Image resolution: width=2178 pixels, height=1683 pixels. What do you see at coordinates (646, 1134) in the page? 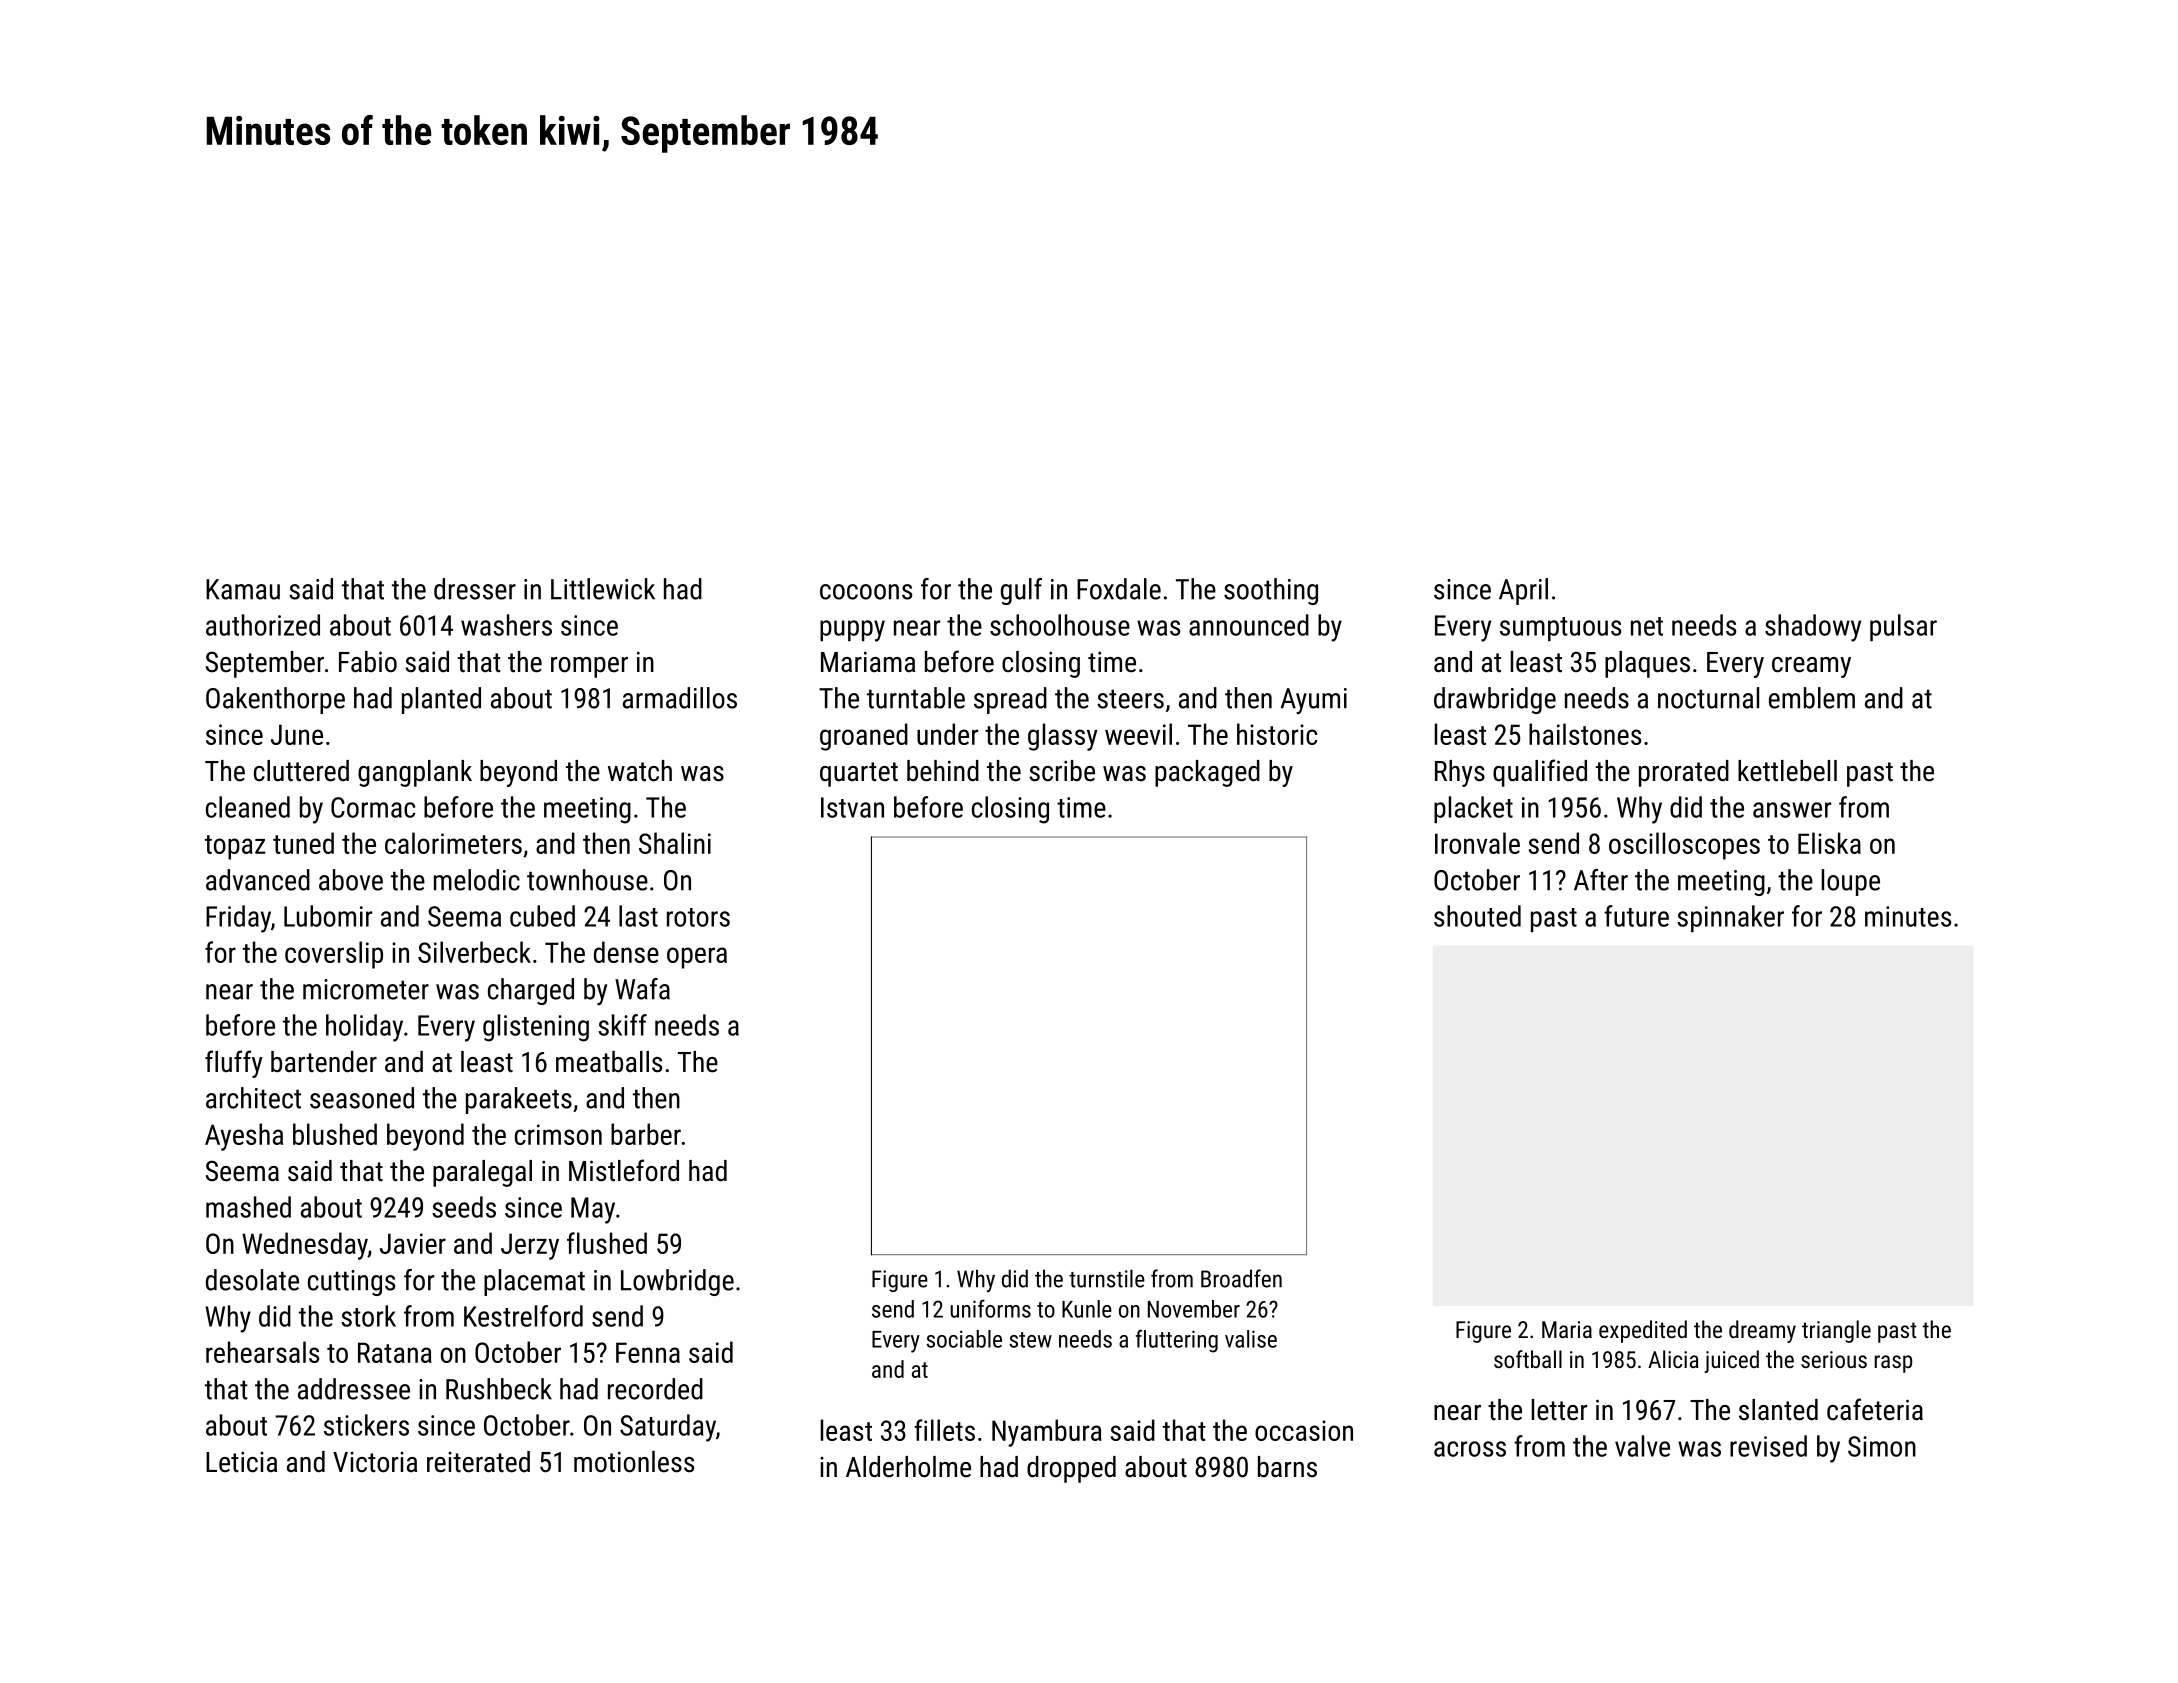
I see `barber` at bounding box center [646, 1134].
